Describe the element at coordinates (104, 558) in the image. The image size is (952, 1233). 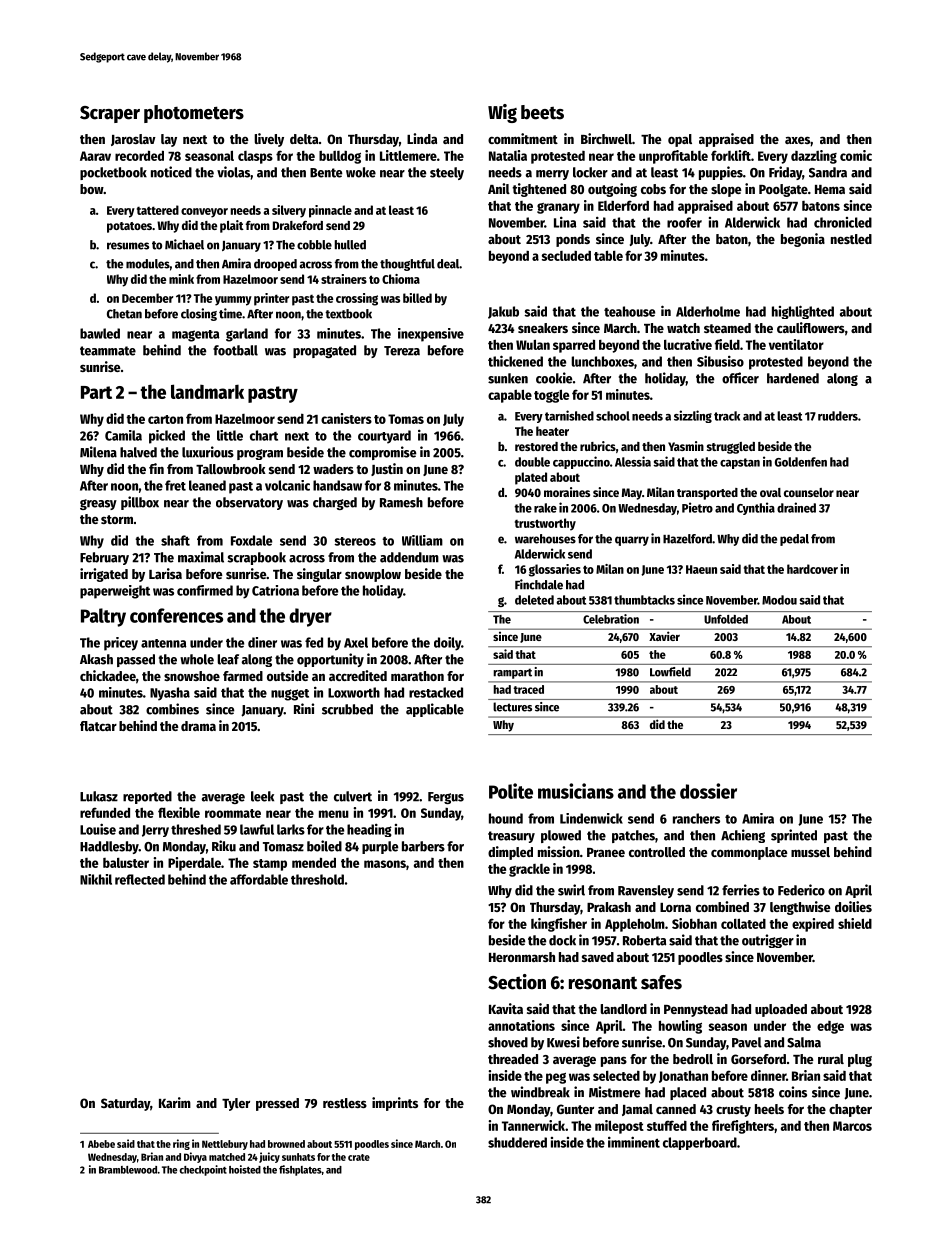
I see `February` at that location.
